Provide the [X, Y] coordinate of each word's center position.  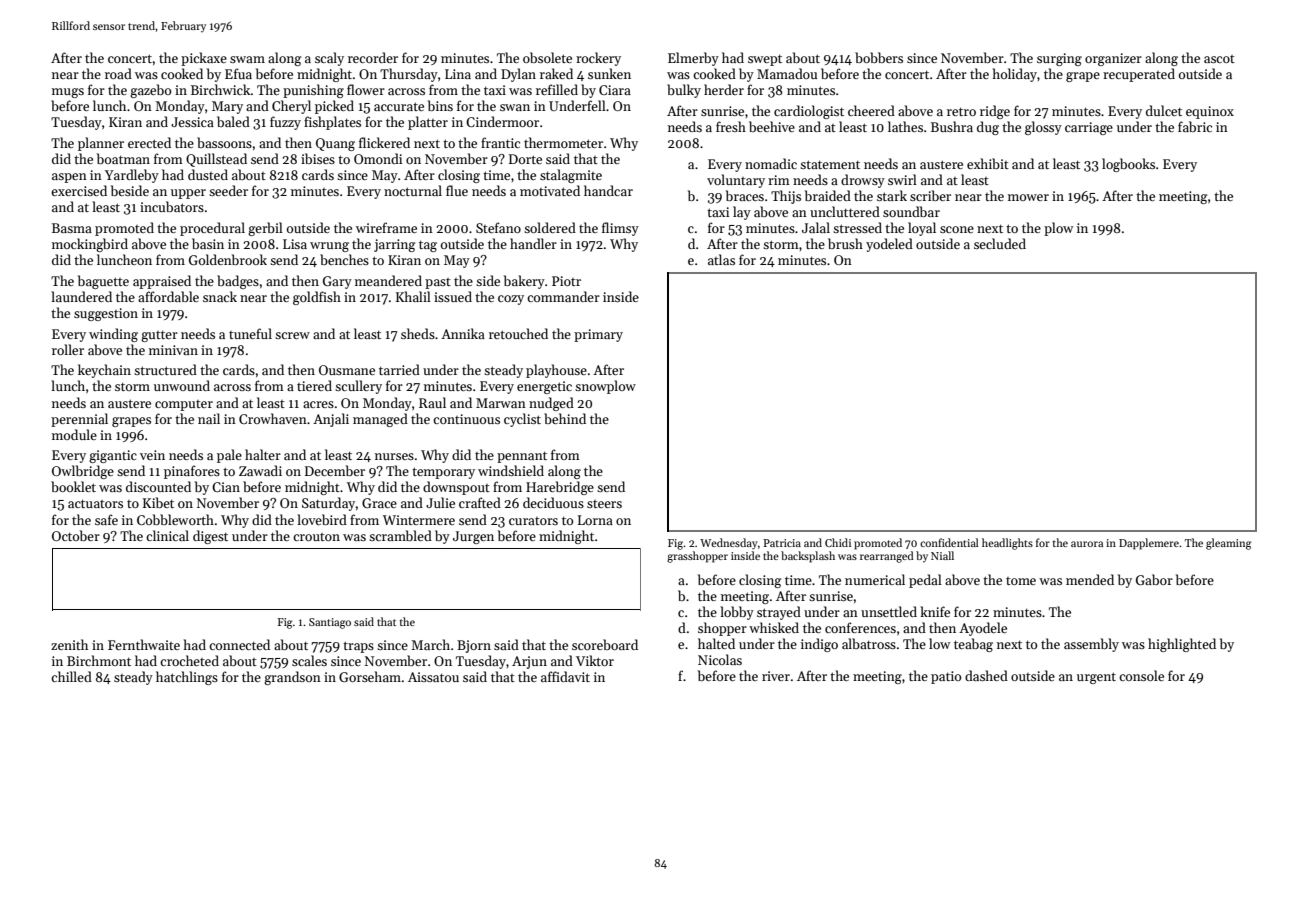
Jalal [816, 227]
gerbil [265, 229]
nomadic [771, 163]
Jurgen [473, 537]
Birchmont [99, 660]
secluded [1000, 243]
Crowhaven [273, 418]
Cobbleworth [175, 519]
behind [565, 418]
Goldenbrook [228, 259]
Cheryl [291, 107]
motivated [550, 190]
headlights [1007, 544]
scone [957, 229]
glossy [1043, 128]
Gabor [1154, 579]
